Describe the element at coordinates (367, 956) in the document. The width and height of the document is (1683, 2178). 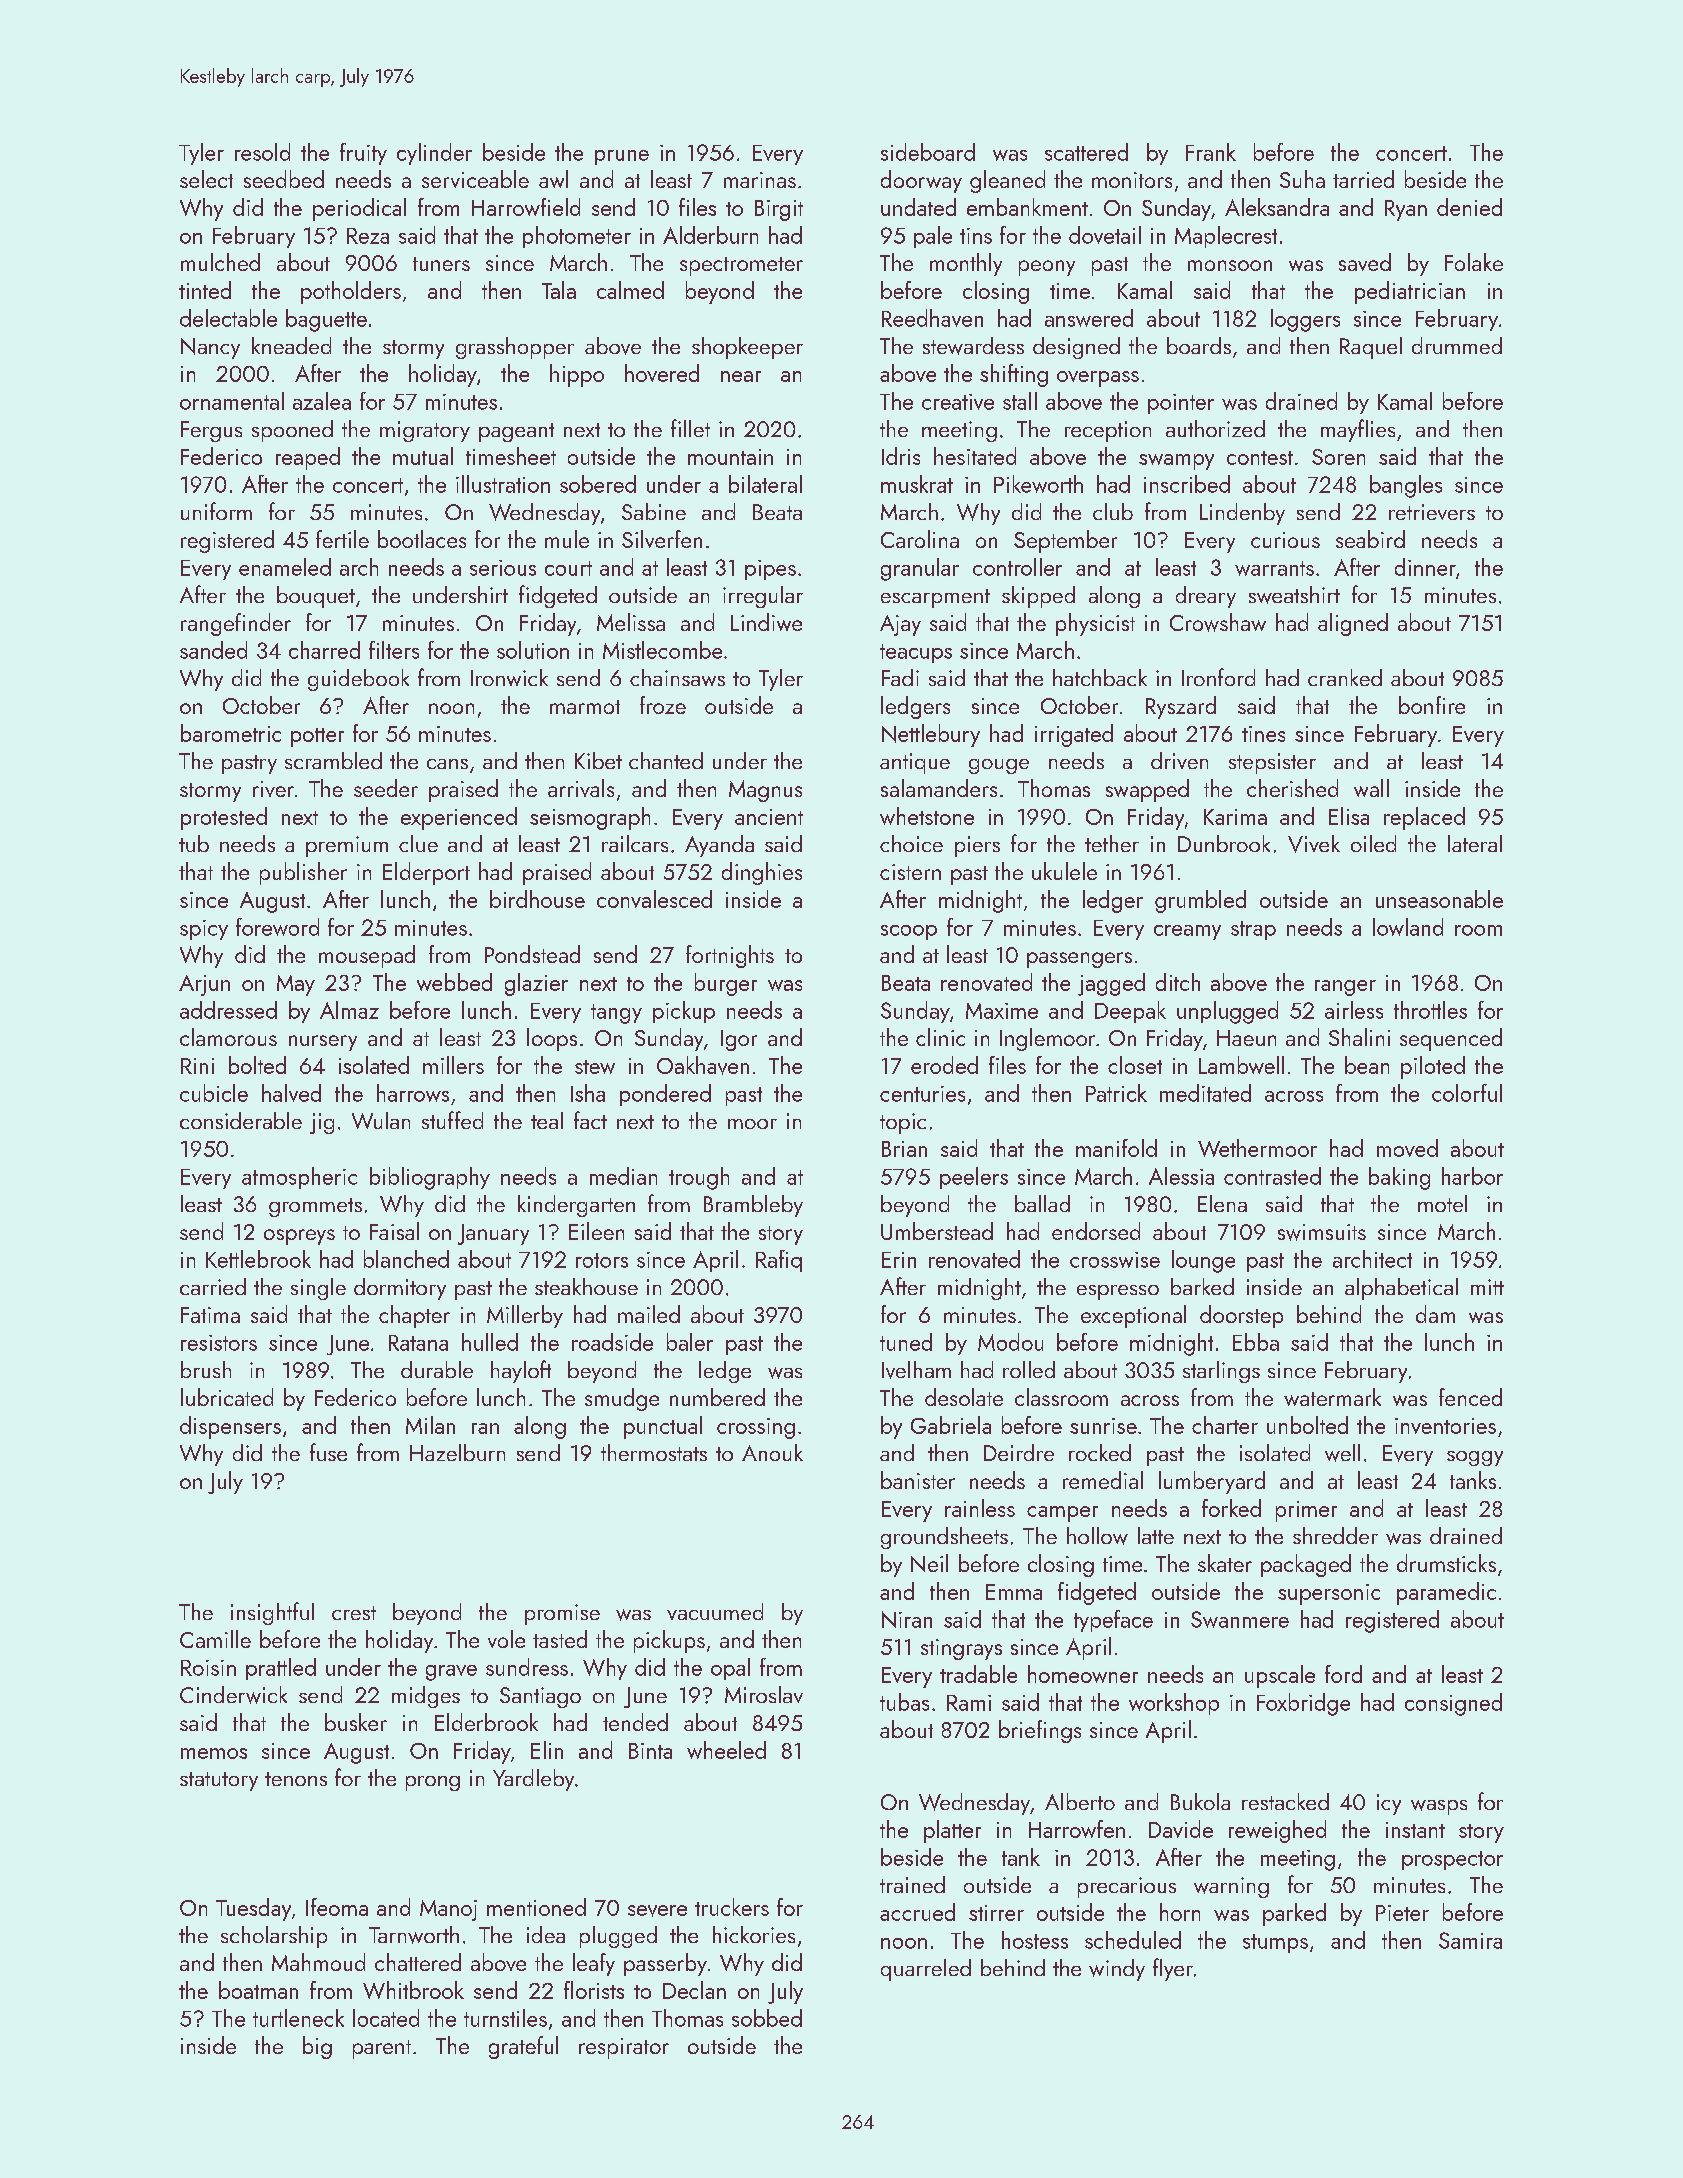
I see `mousepad` at that location.
